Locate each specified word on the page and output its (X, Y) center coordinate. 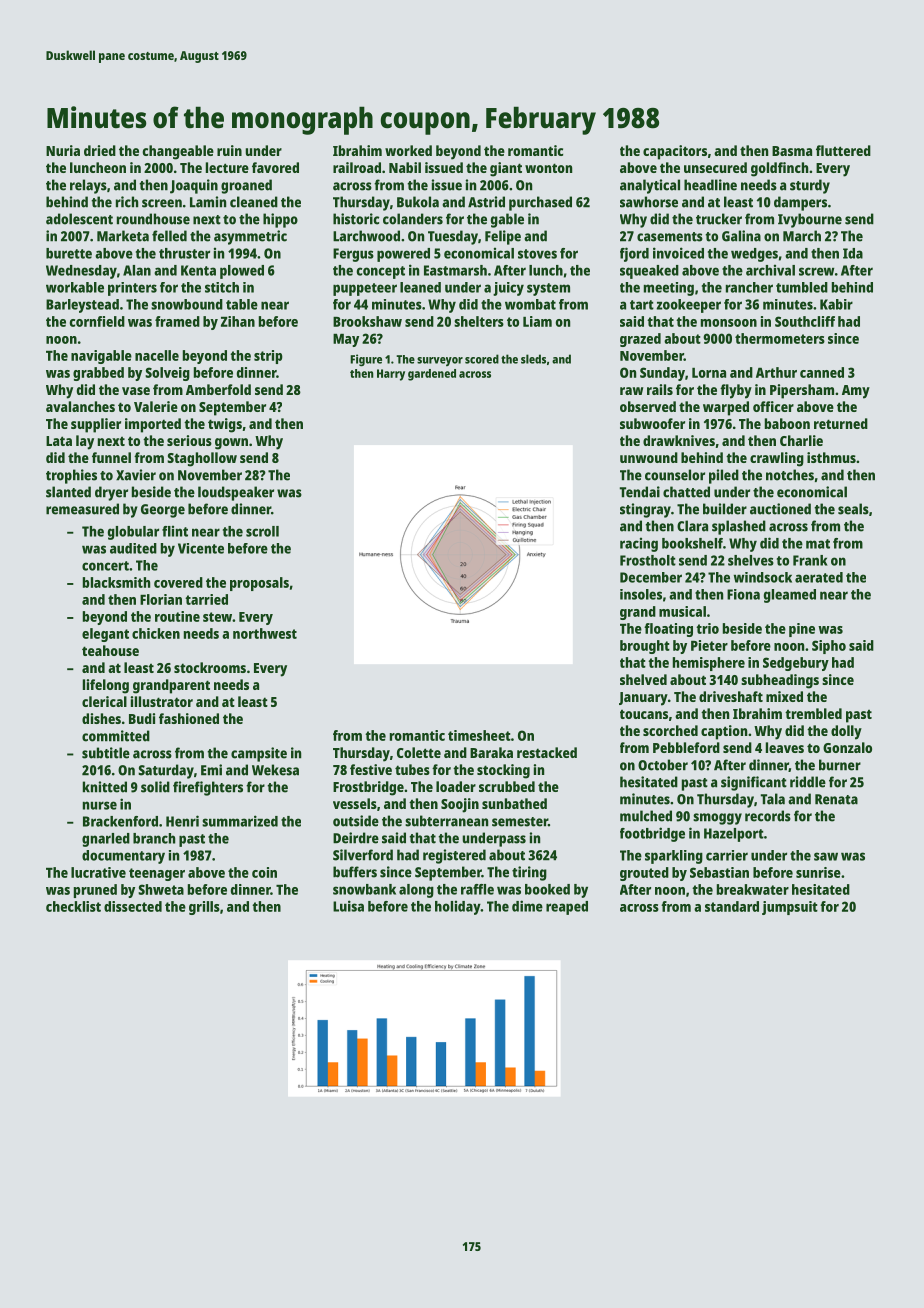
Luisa (348, 906)
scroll (262, 531)
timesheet (479, 735)
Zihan (238, 321)
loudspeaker (236, 493)
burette (69, 253)
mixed (784, 696)
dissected (133, 906)
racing (639, 544)
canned (822, 372)
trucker (719, 219)
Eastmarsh (455, 270)
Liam (537, 321)
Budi (142, 718)
